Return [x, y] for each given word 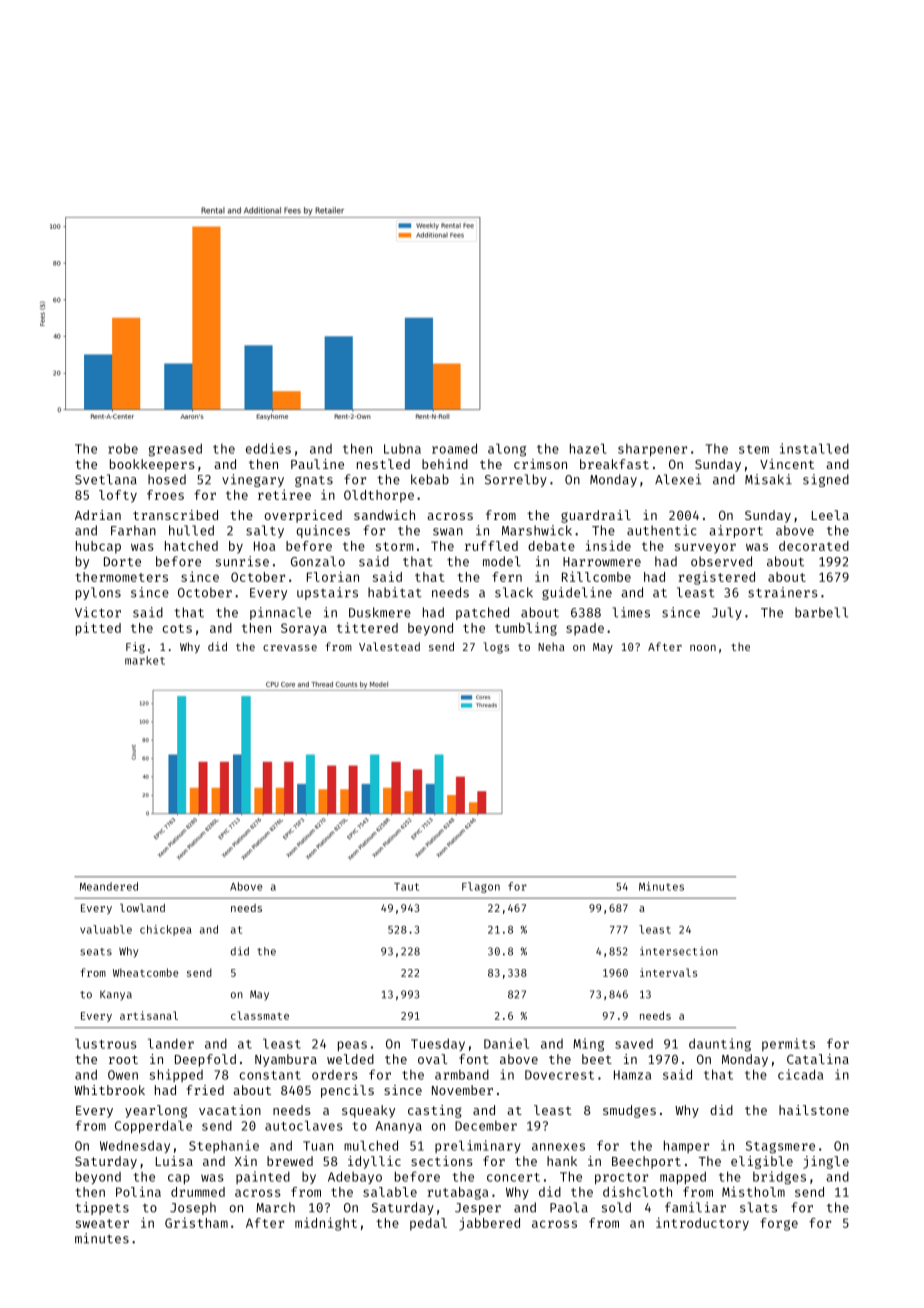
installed [814, 448]
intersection [679, 951]
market [145, 660]
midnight [326, 1224]
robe [123, 449]
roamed [454, 448]
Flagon [481, 887]
